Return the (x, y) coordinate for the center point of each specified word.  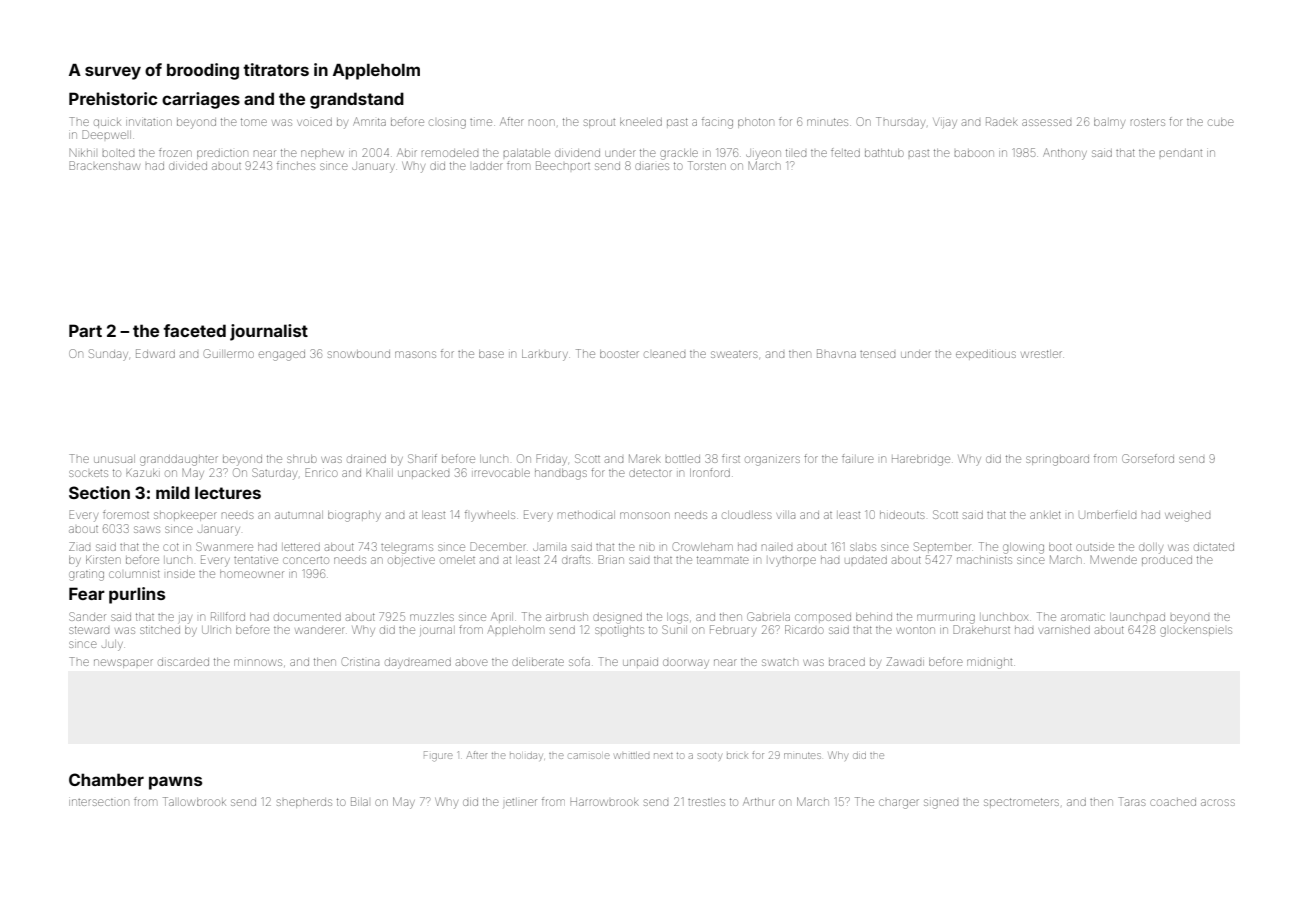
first (731, 458)
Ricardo (804, 629)
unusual (114, 459)
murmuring (946, 619)
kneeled (641, 122)
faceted (194, 330)
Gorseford (1148, 458)
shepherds (304, 803)
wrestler (1041, 354)
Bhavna (836, 353)
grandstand (357, 100)
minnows (258, 662)
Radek (1002, 121)
